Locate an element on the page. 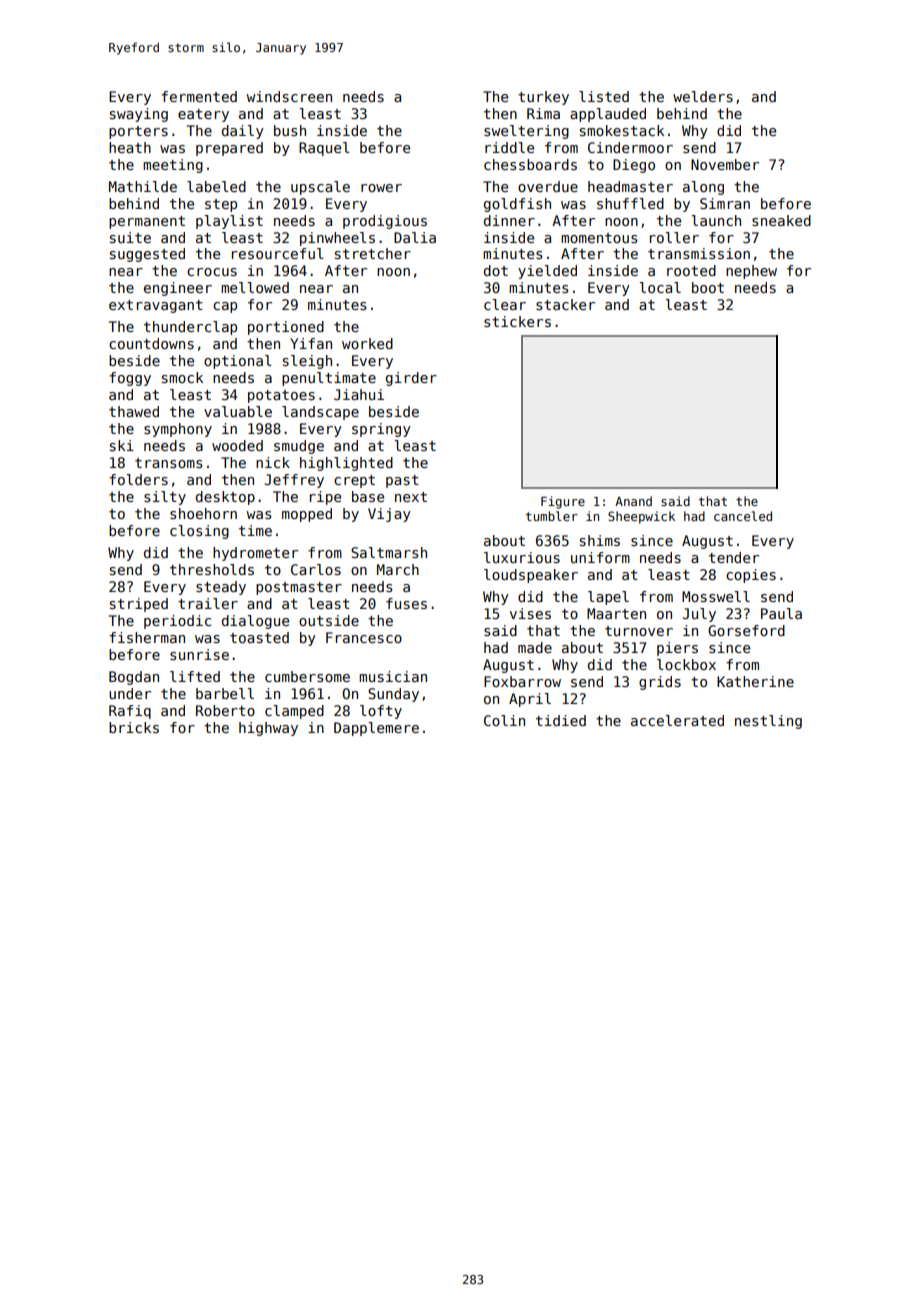 Image resolution: width=924 pixels, height=1308 pixels. welders is located at coordinates (703, 96).
